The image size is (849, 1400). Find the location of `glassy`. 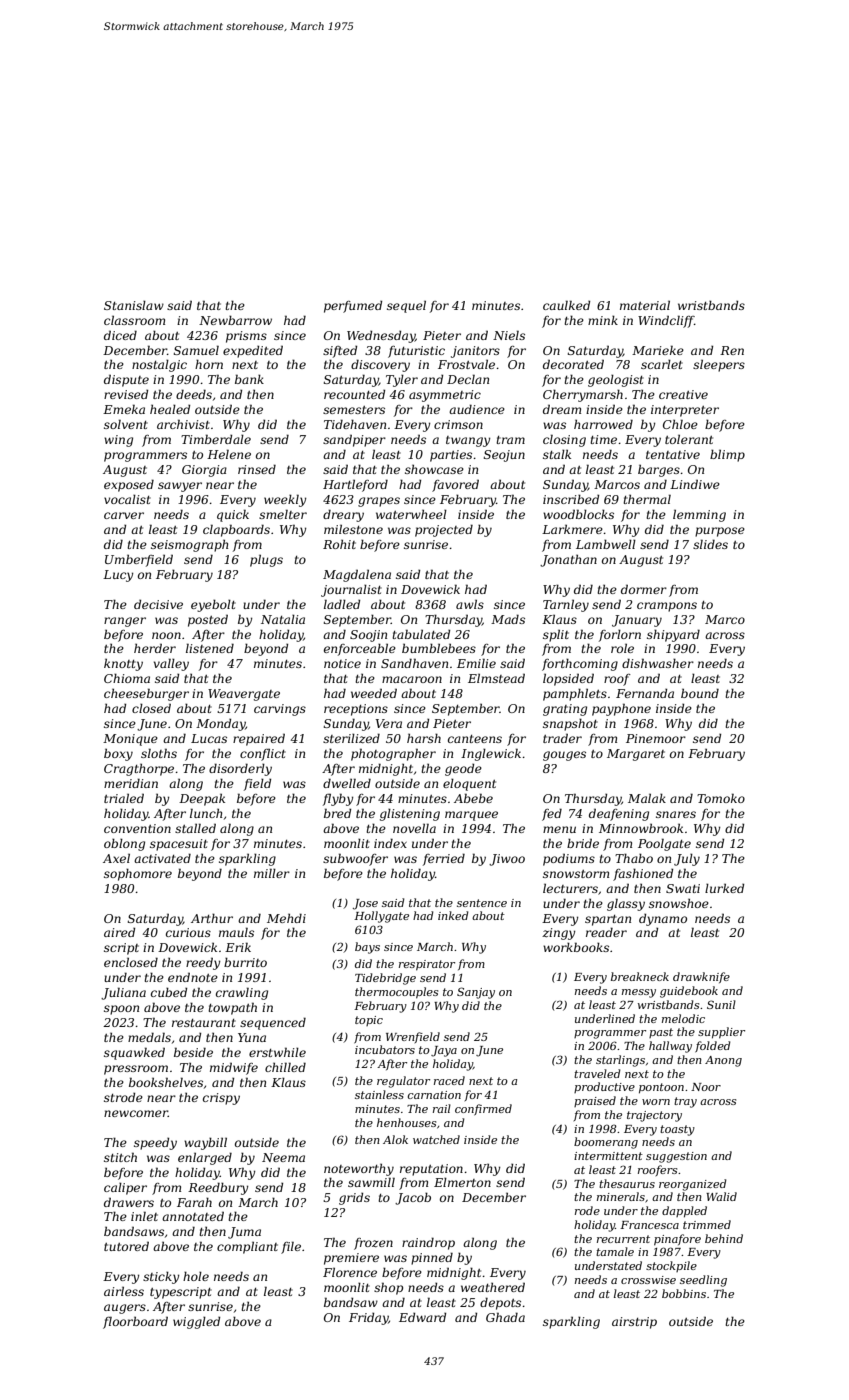

glassy is located at coordinates (626, 904).
